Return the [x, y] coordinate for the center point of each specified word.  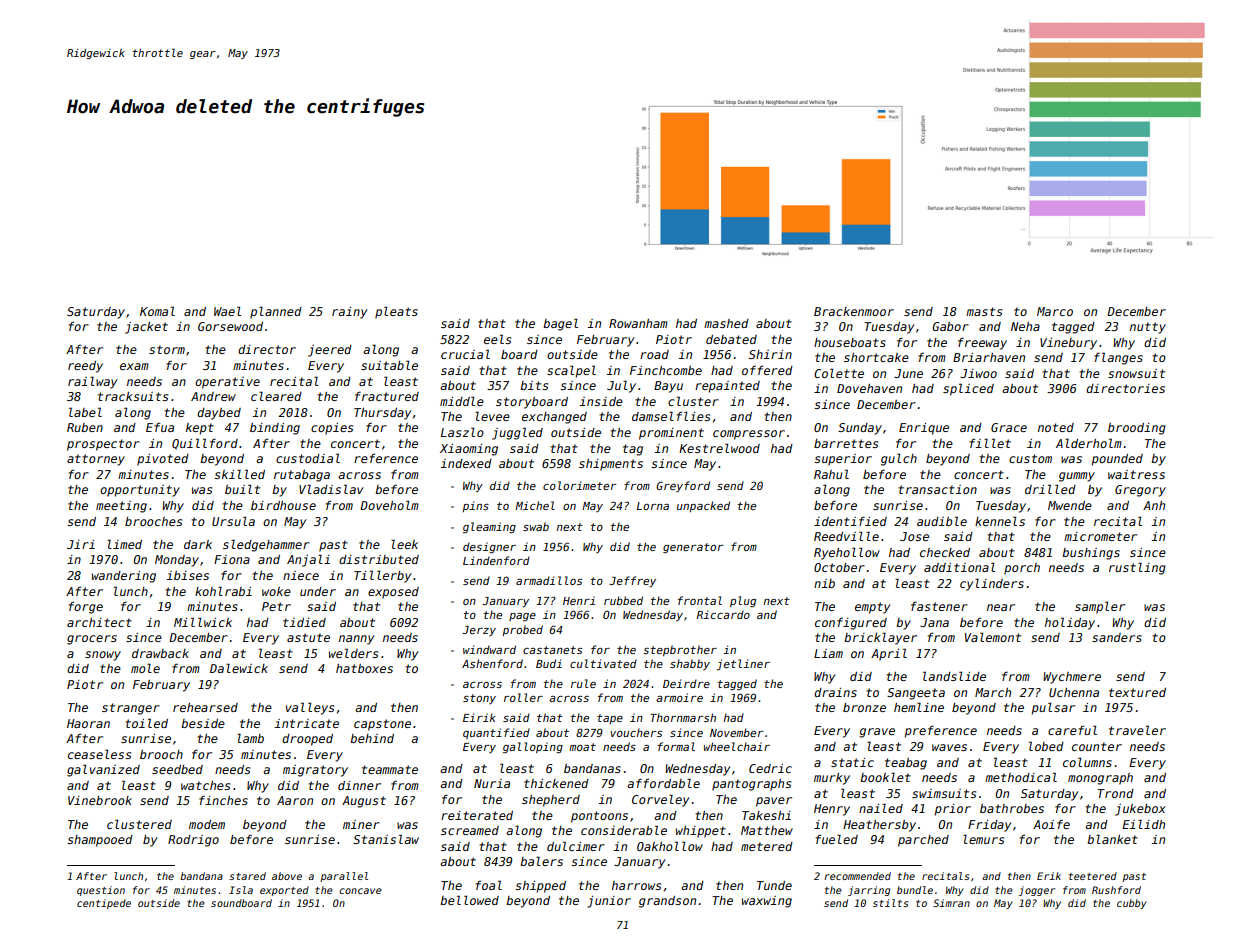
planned [276, 312]
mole [145, 668]
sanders [1117, 637]
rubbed [623, 600]
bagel [560, 324]
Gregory [1140, 491]
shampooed [100, 841]
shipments [611, 465]
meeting [121, 507]
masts [984, 311]
